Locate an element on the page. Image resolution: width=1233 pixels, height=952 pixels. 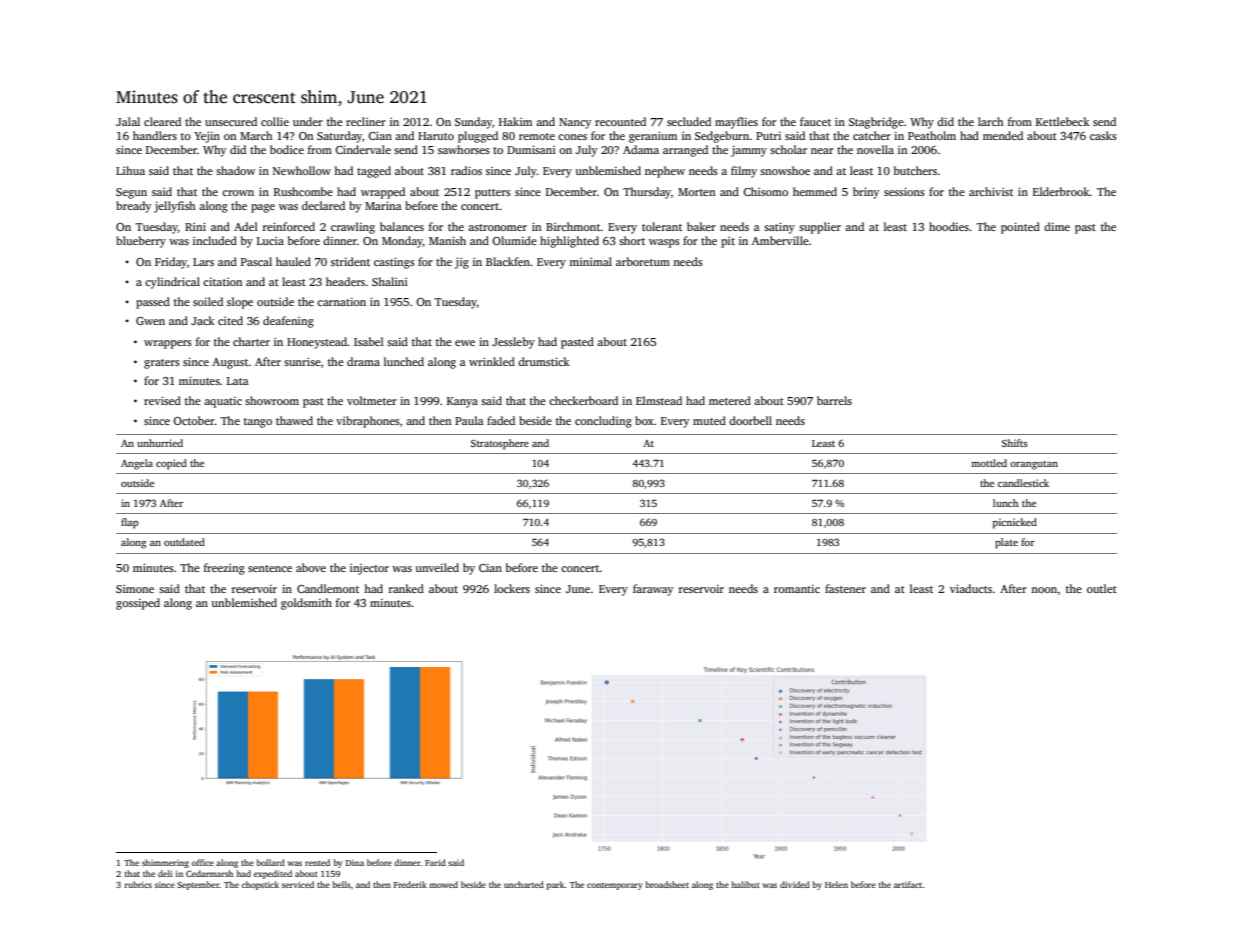
recounted is located at coordinates (620, 121).
